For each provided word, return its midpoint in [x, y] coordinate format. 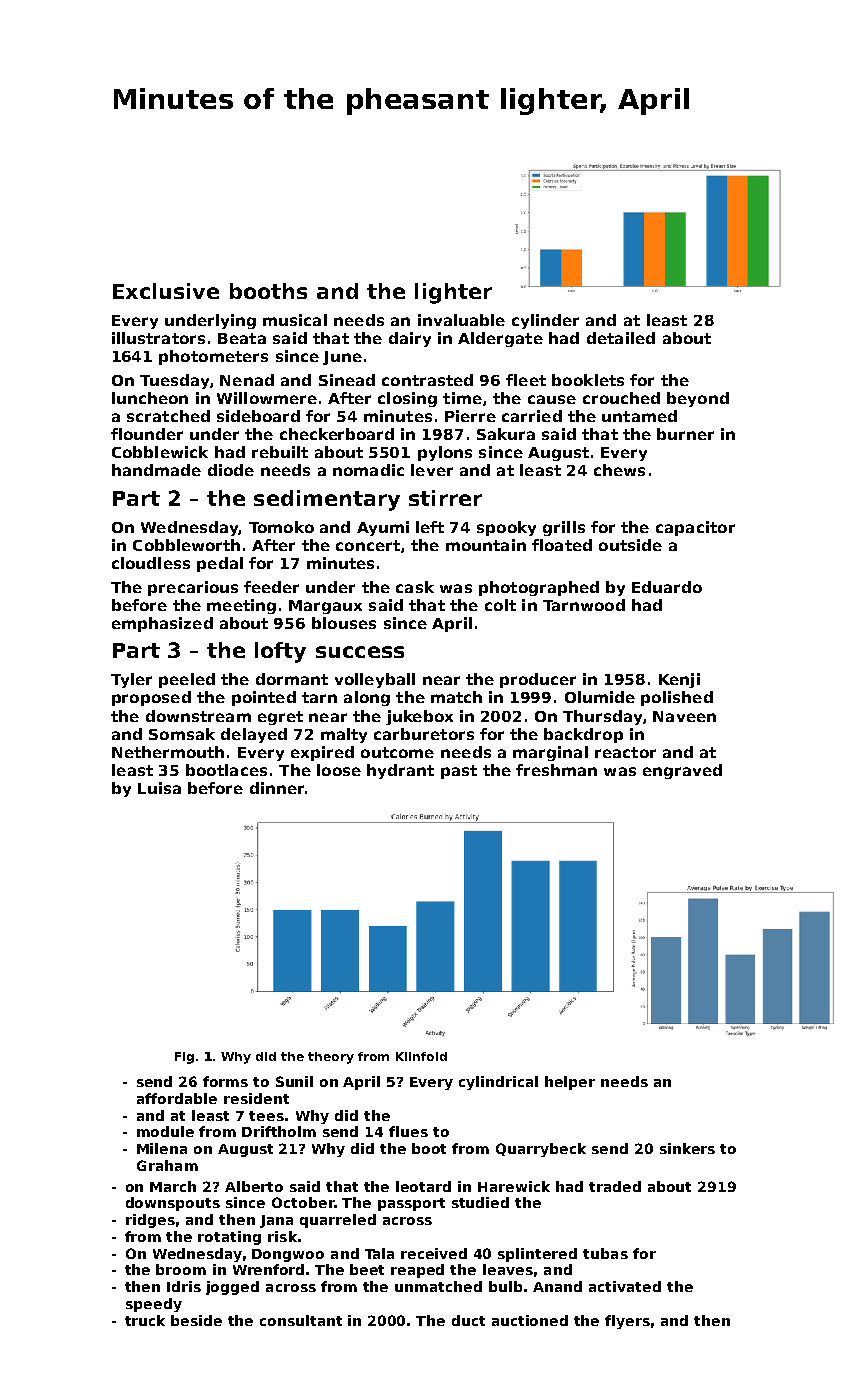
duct [468, 1320]
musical [295, 320]
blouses [344, 623]
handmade [156, 470]
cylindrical [498, 1083]
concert [368, 545]
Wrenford [268, 1269]
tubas [605, 1253]
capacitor [695, 528]
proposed [151, 698]
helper [570, 1083]
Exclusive [166, 291]
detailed [621, 338]
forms [225, 1081]
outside [630, 545]
